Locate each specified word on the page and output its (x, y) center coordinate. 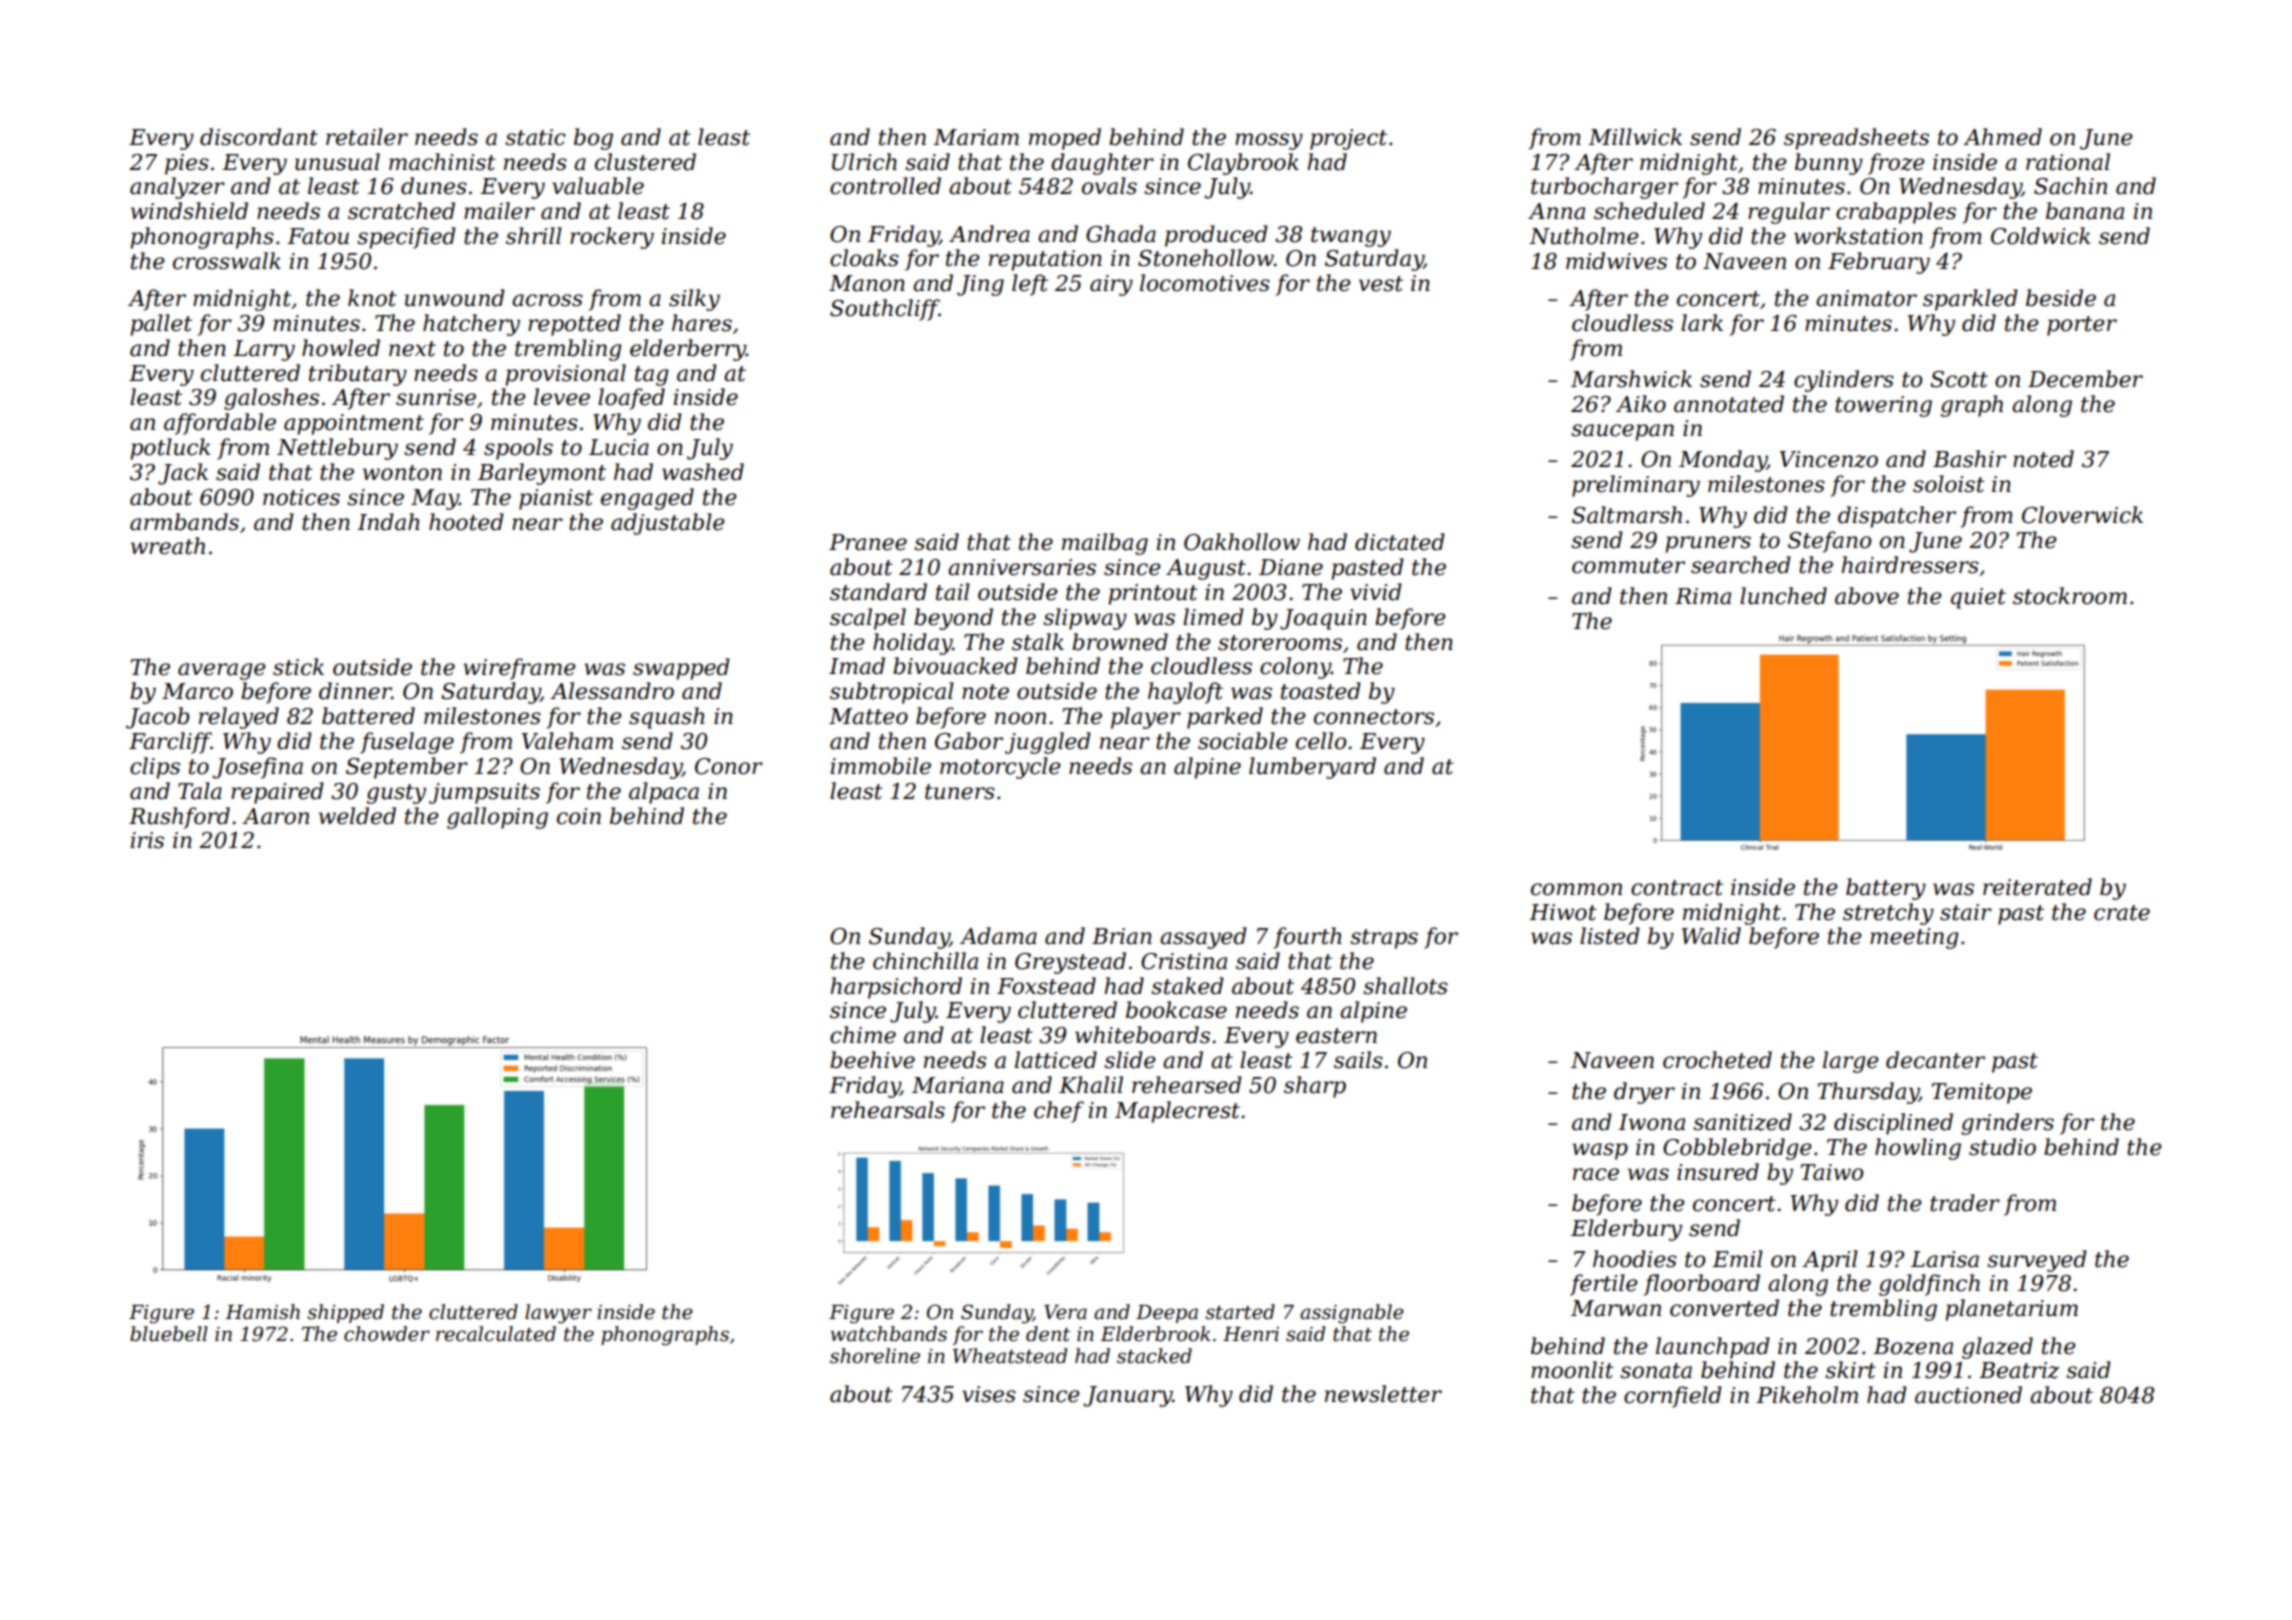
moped (1065, 139)
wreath (168, 546)
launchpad (1713, 1348)
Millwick (1635, 137)
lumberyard (1312, 768)
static (535, 137)
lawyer (558, 1314)
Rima (1703, 596)
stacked (1154, 1356)
